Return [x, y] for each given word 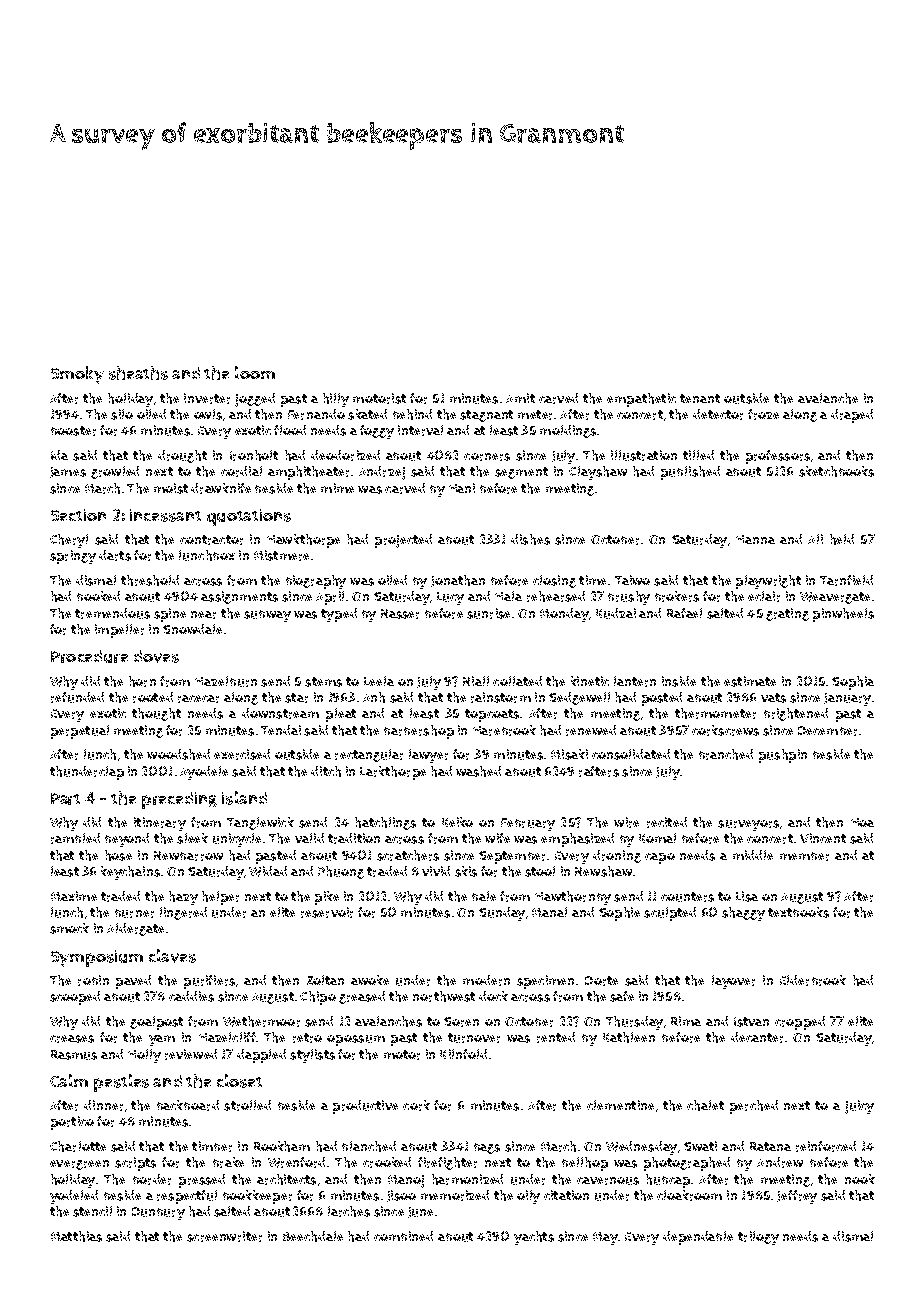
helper [220, 898]
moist [171, 488]
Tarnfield [846, 580]
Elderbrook [813, 980]
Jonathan [458, 581]
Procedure [89, 656]
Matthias [76, 1236]
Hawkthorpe [303, 541]
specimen [545, 982]
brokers [677, 596]
